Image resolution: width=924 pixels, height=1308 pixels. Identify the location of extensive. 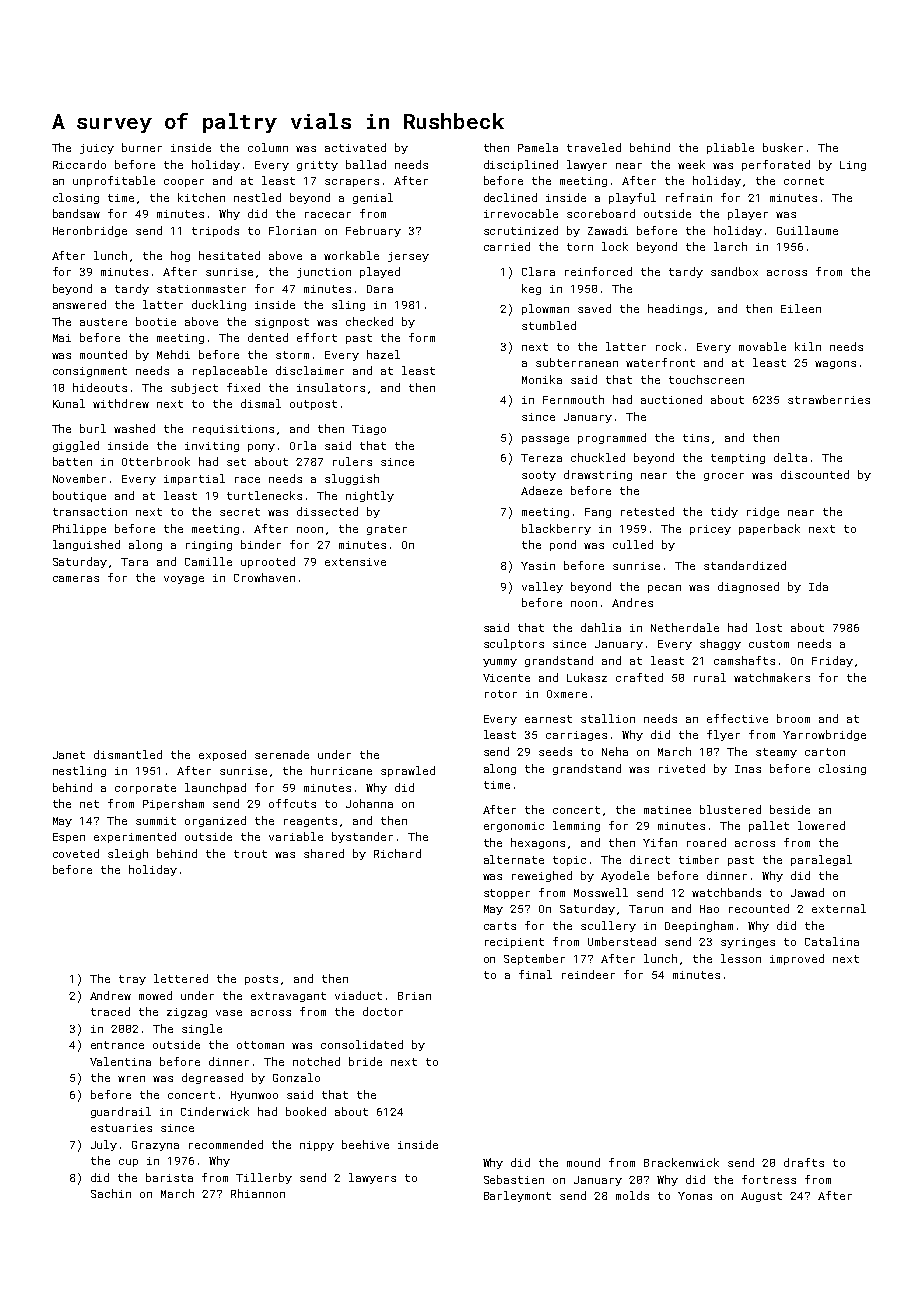
(355, 562).
